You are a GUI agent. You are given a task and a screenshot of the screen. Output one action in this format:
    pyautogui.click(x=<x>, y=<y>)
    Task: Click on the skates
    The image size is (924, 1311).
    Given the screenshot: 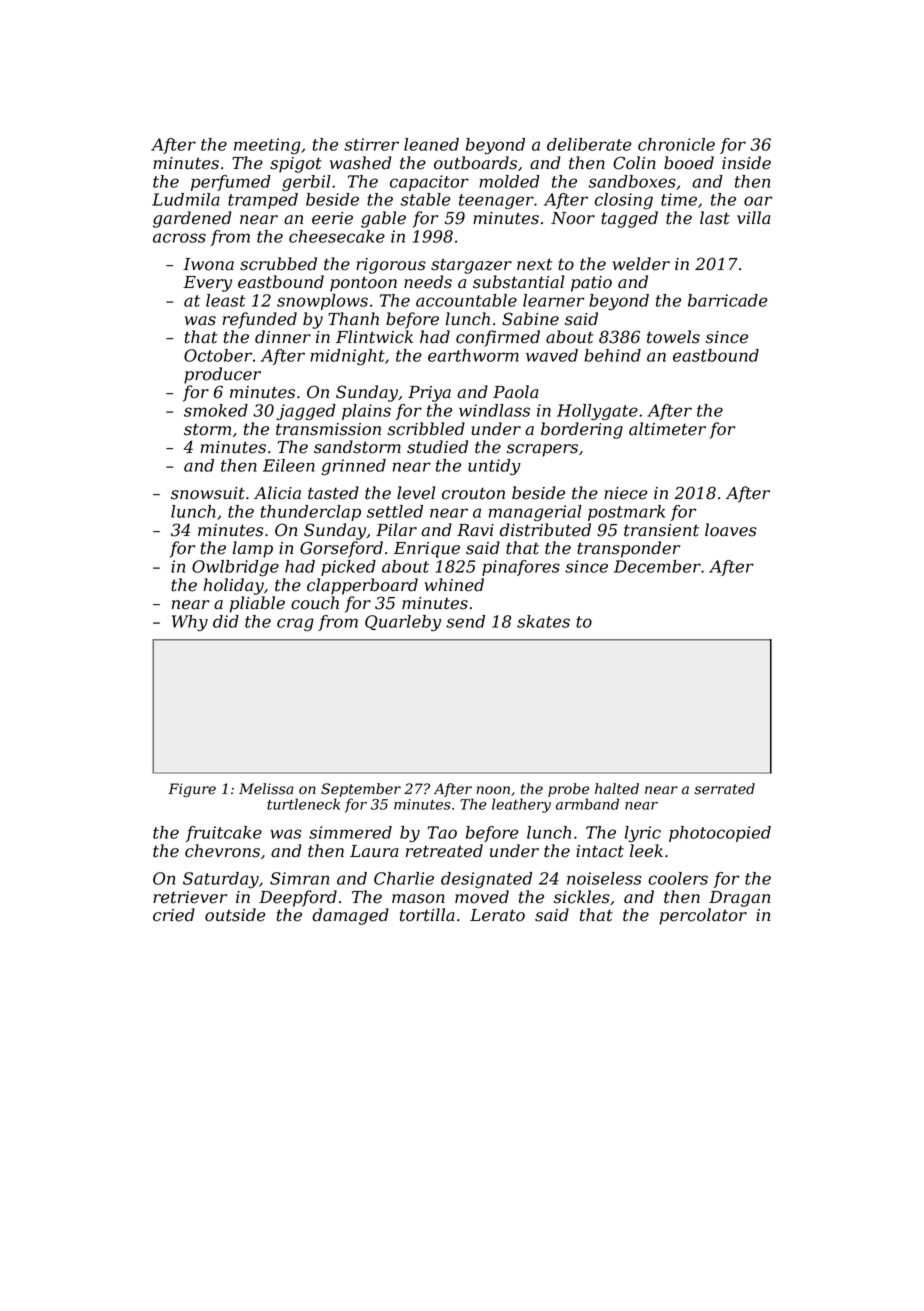 What is the action you would take?
    pyautogui.click(x=543, y=621)
